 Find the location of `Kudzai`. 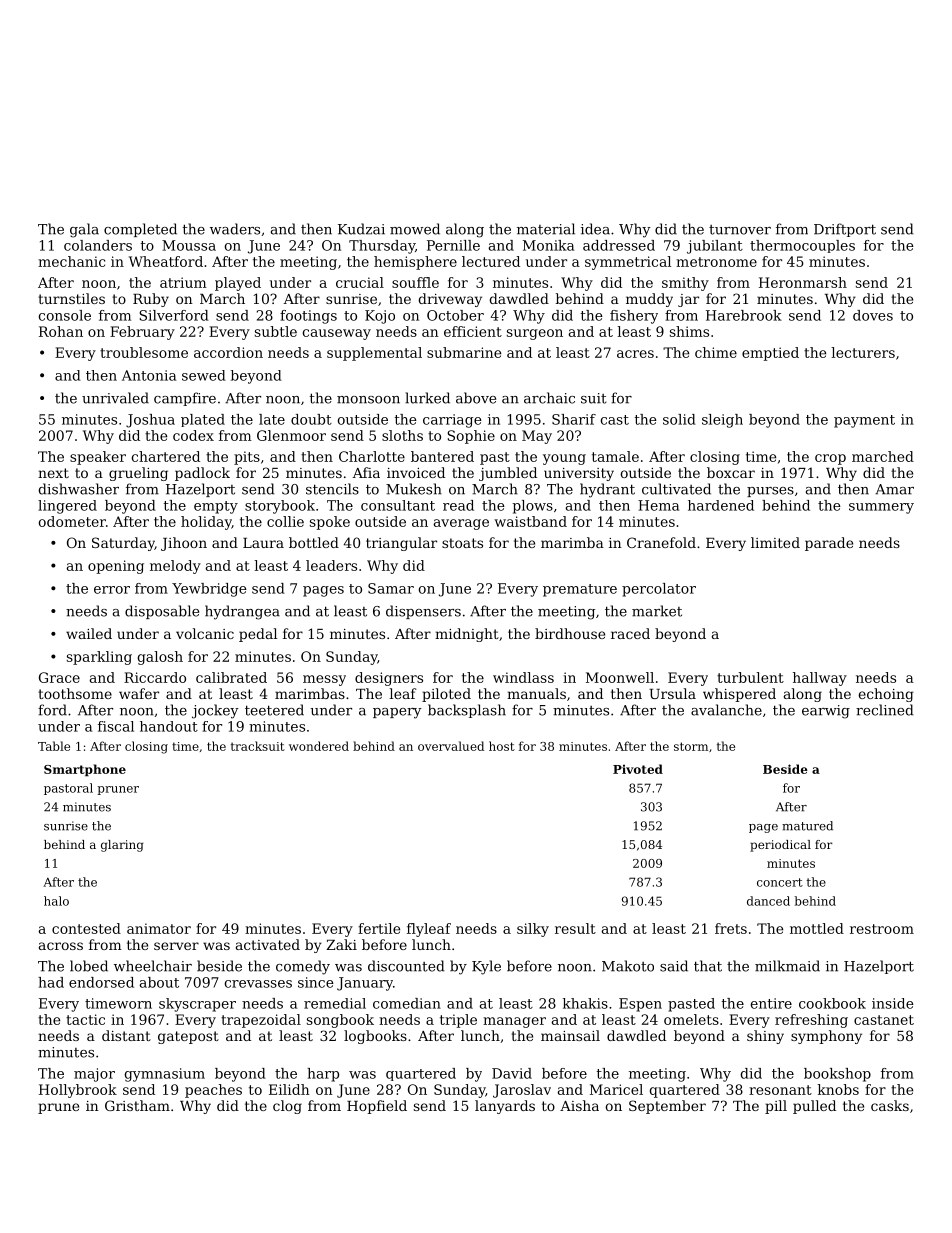

Kudzai is located at coordinates (361, 229).
